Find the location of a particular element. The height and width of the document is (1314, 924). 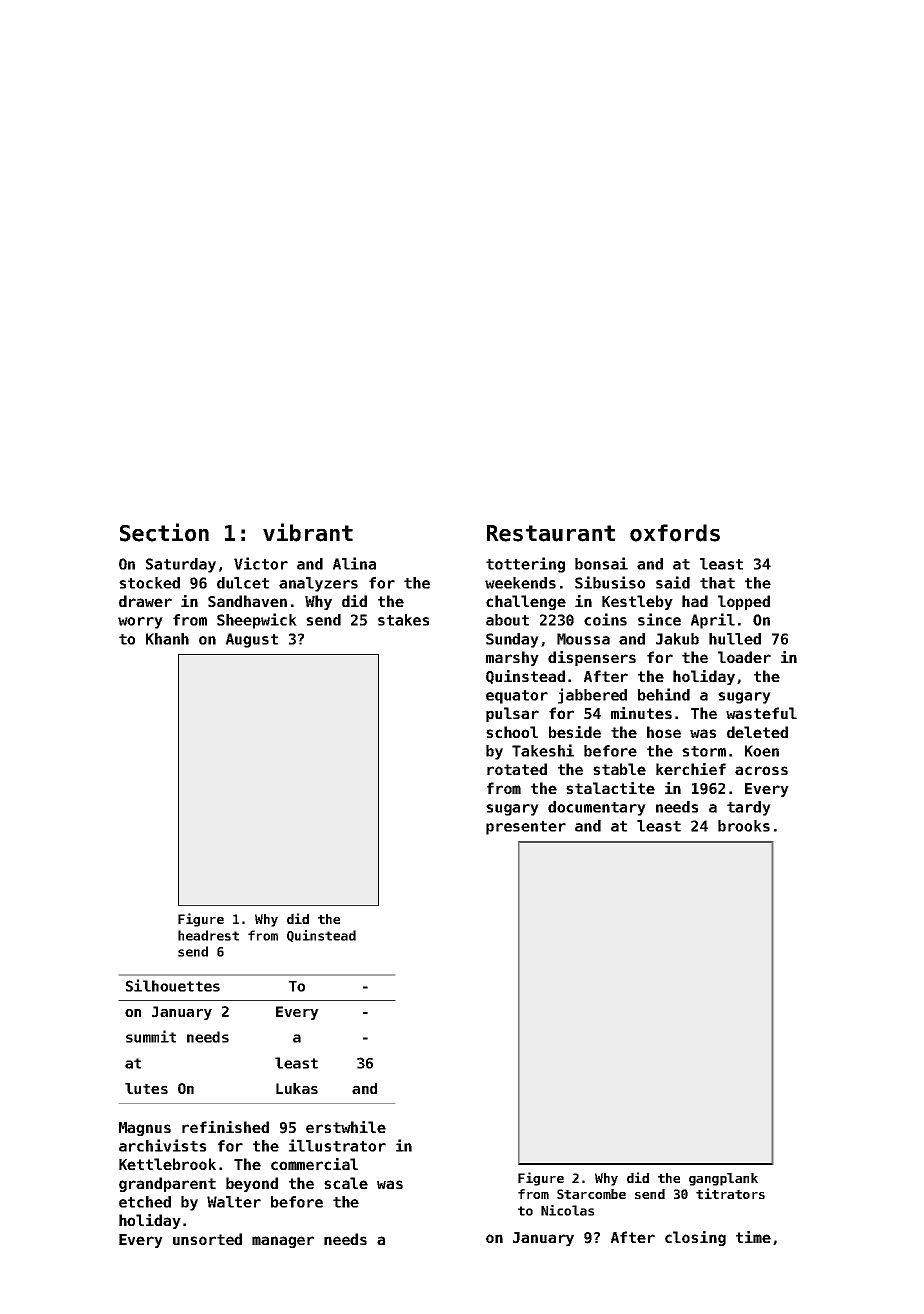

bonsai is located at coordinates (601, 563).
